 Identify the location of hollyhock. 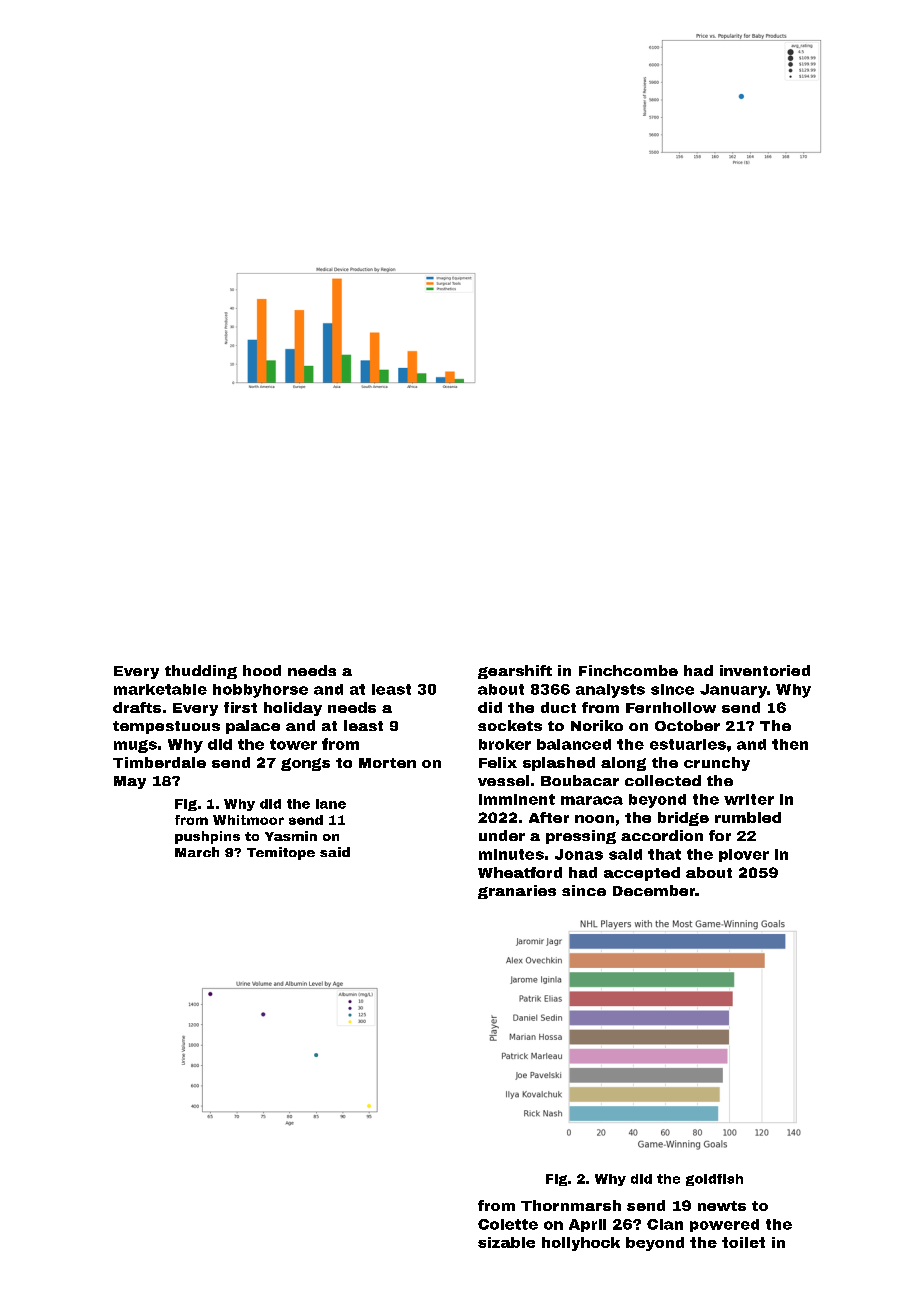
(581, 1244).
